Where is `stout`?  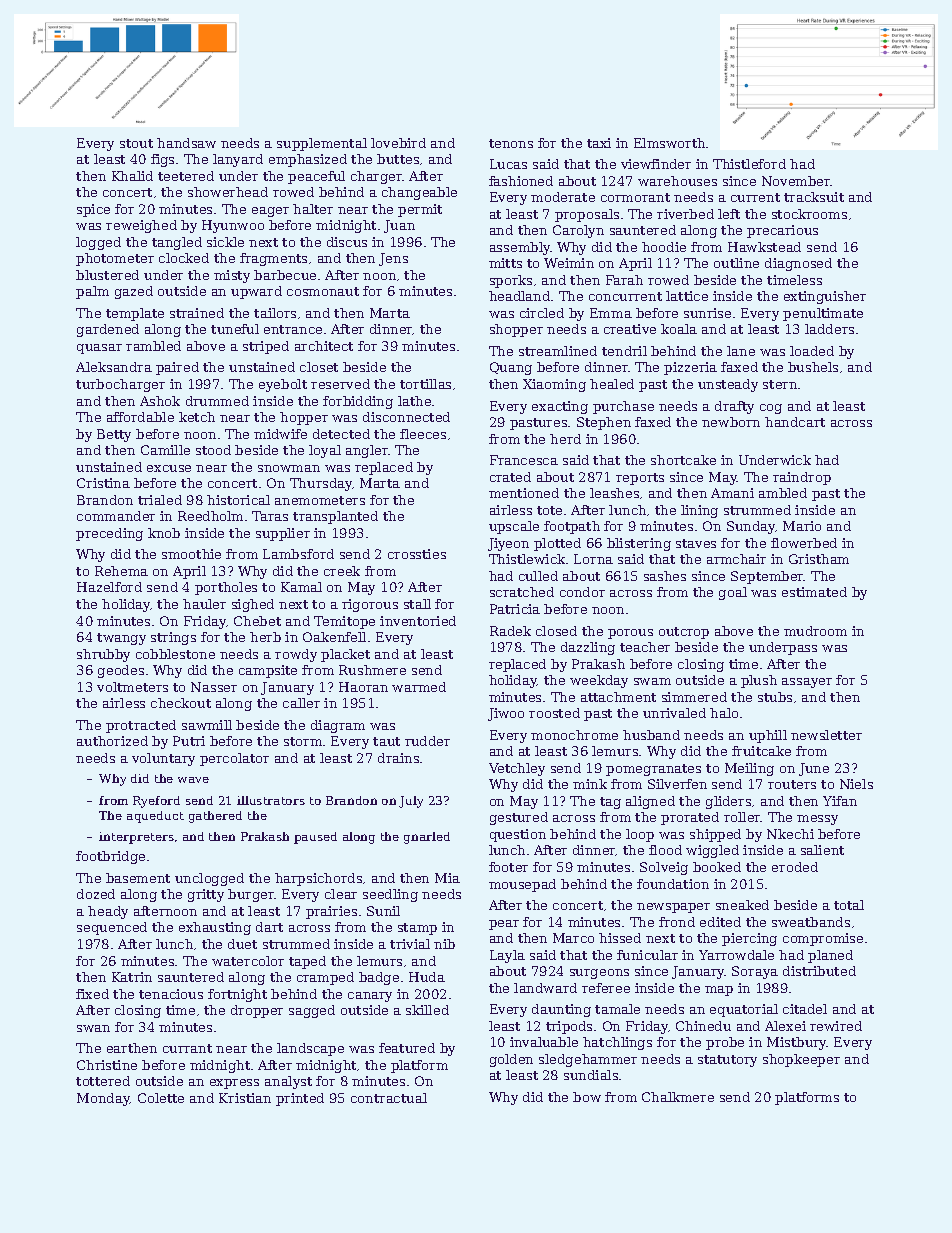
stout is located at coordinates (136, 143).
